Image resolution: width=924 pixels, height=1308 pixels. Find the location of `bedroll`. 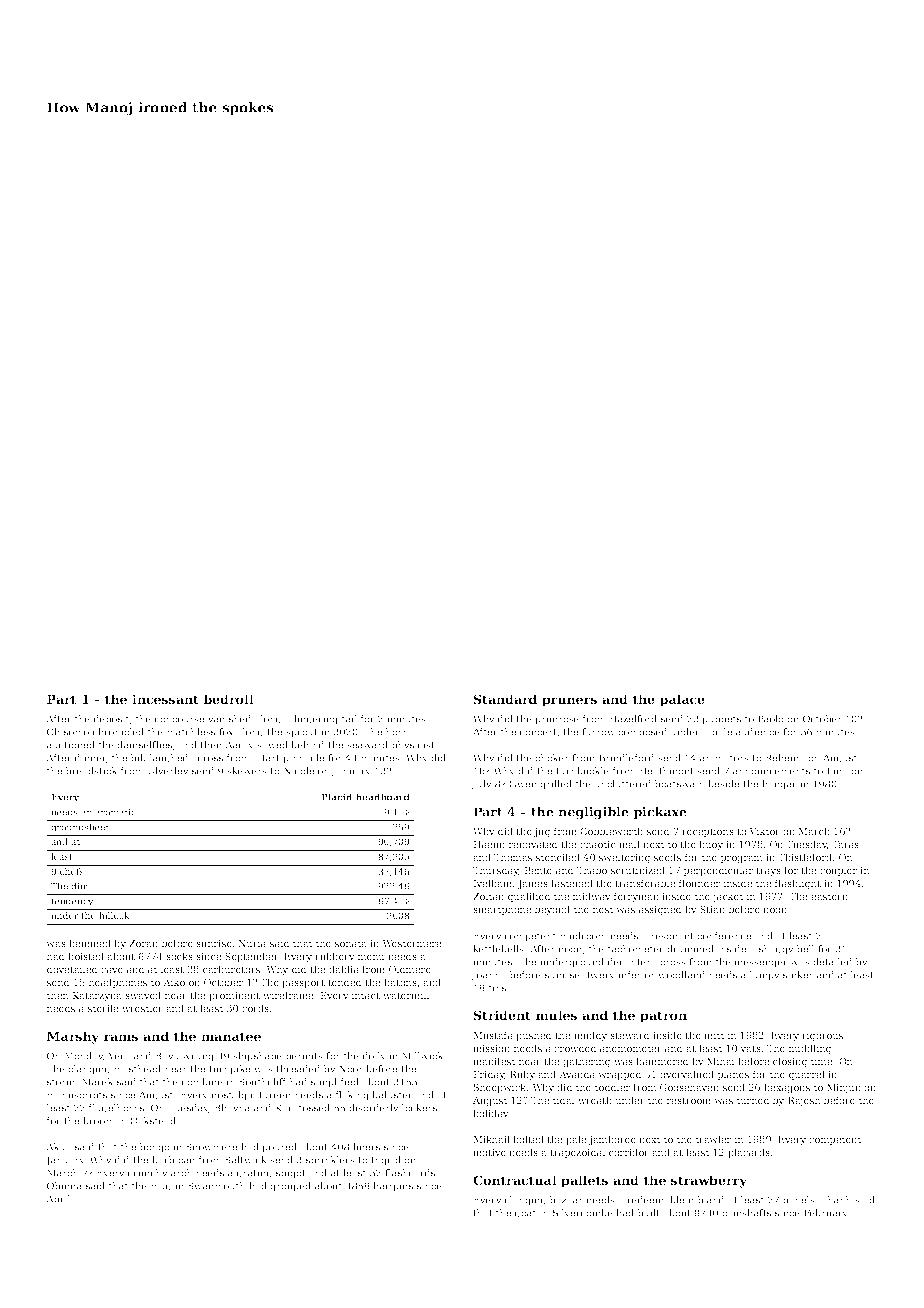

bedroll is located at coordinates (229, 699).
